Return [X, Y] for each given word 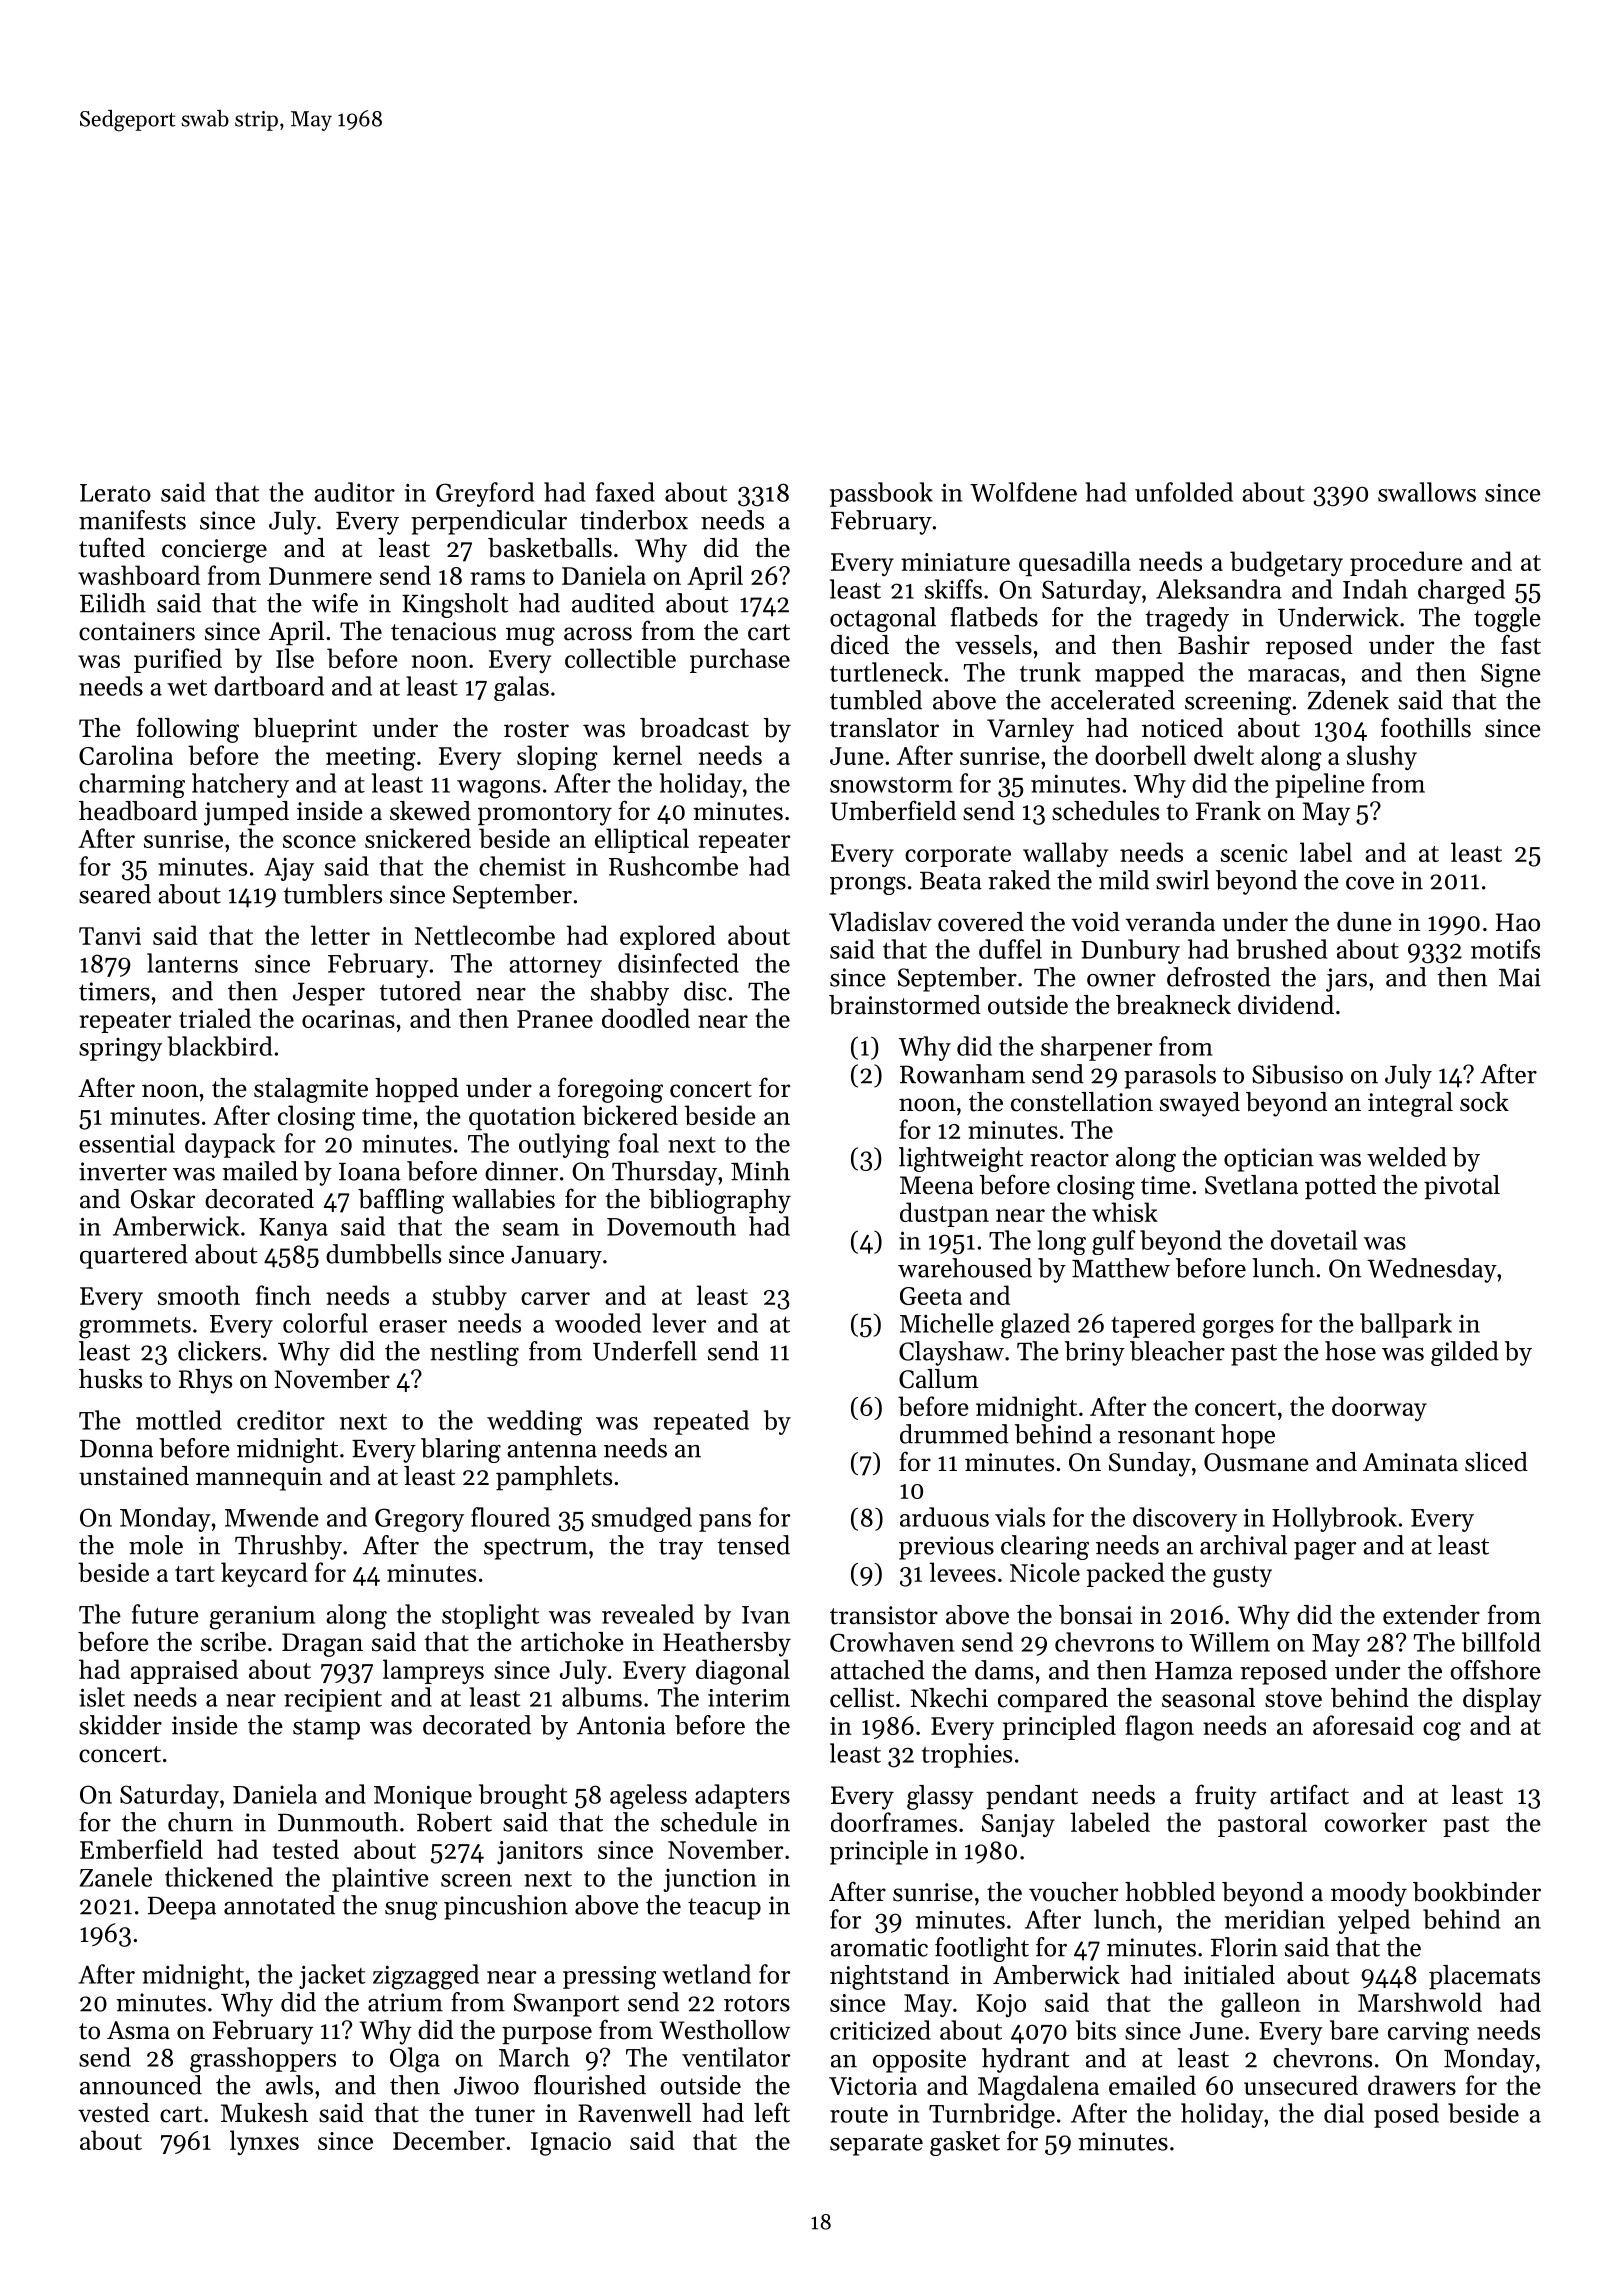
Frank [1228, 810]
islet [102, 1697]
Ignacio [571, 2144]
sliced [1496, 1462]
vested [113, 2113]
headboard [138, 811]
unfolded [1184, 492]
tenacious [443, 631]
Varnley [1030, 730]
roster [536, 729]
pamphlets [554, 1478]
